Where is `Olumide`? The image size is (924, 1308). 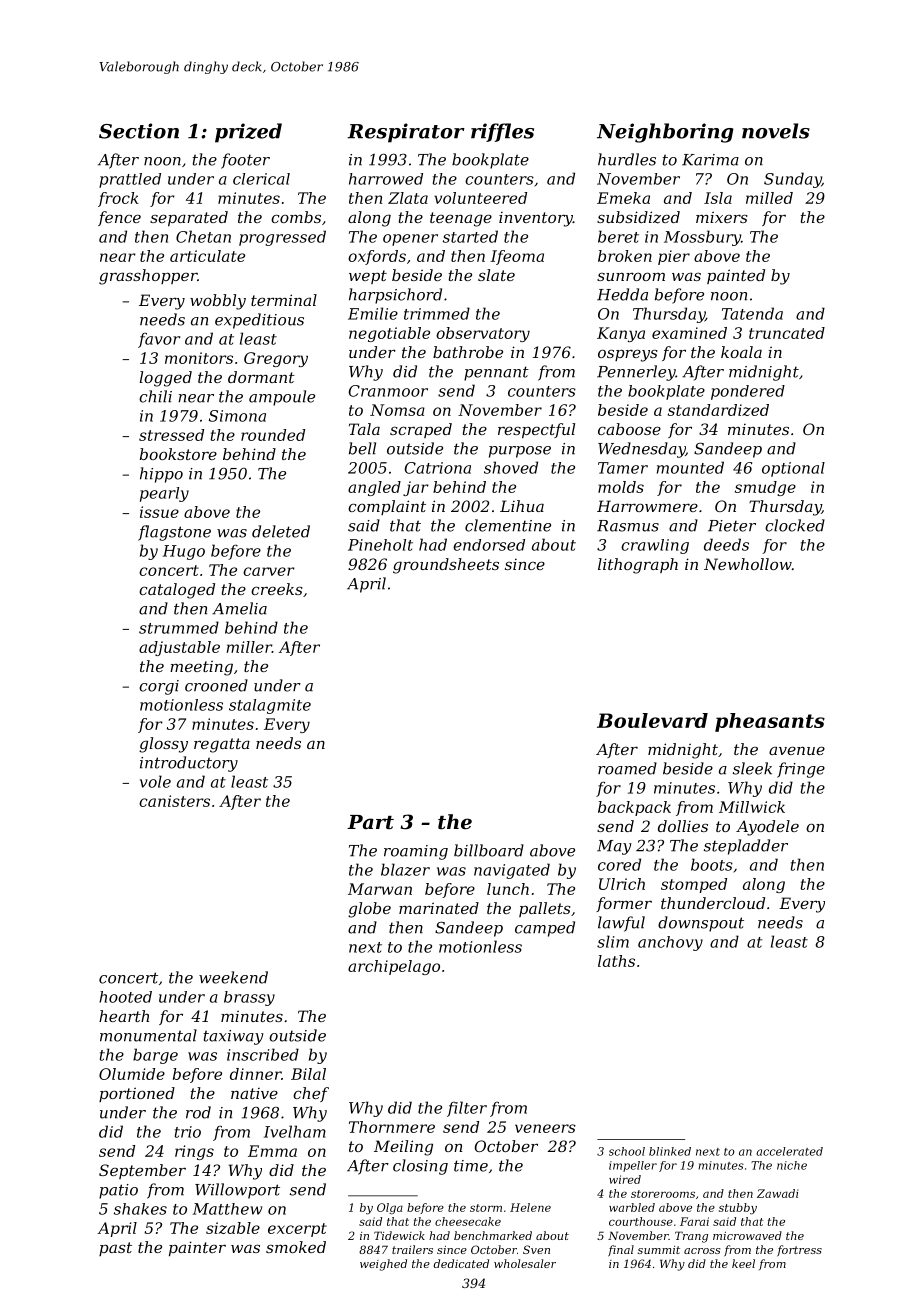
Olumide is located at coordinates (132, 1074).
